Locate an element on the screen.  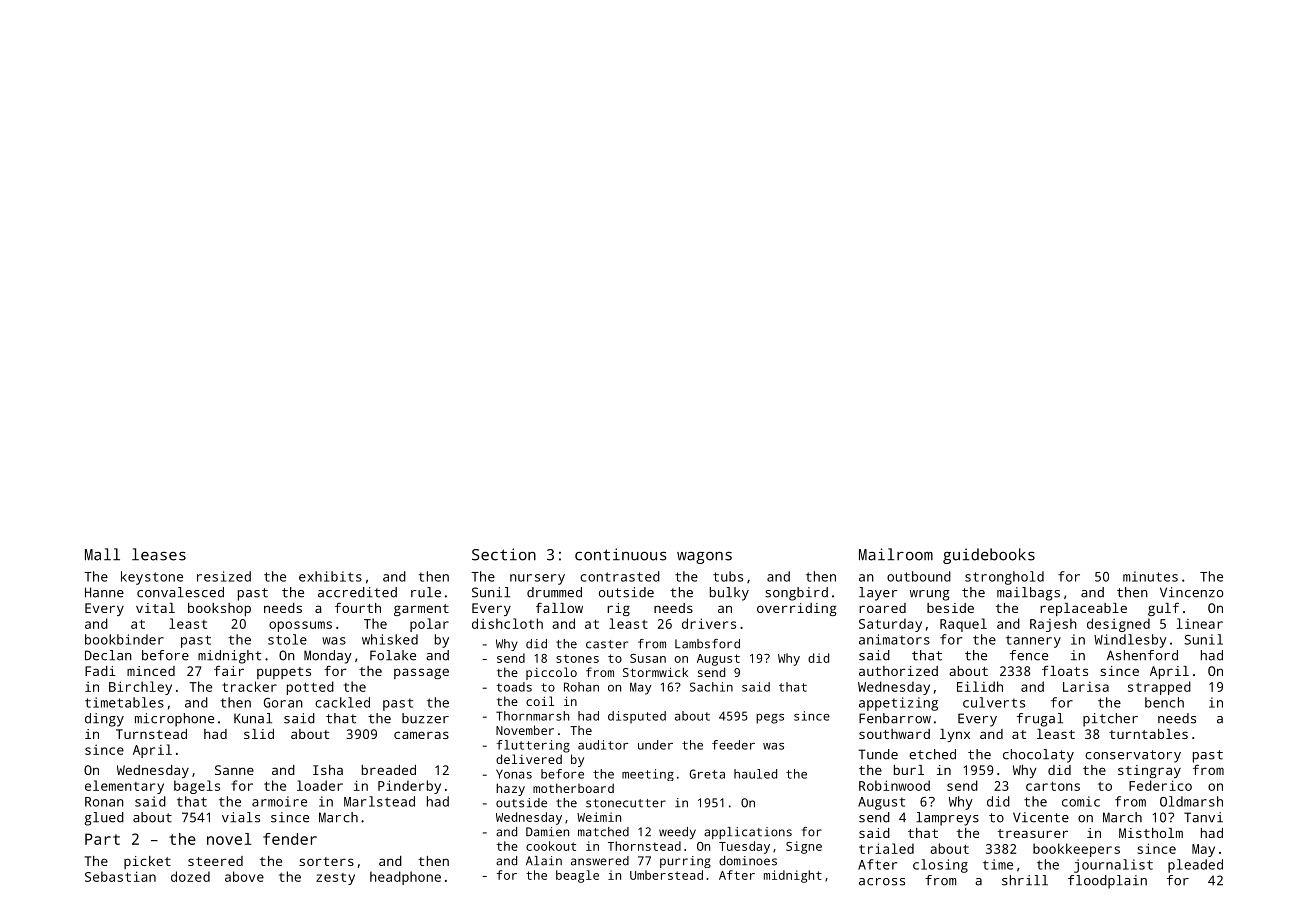
Section is located at coordinates (504, 554).
